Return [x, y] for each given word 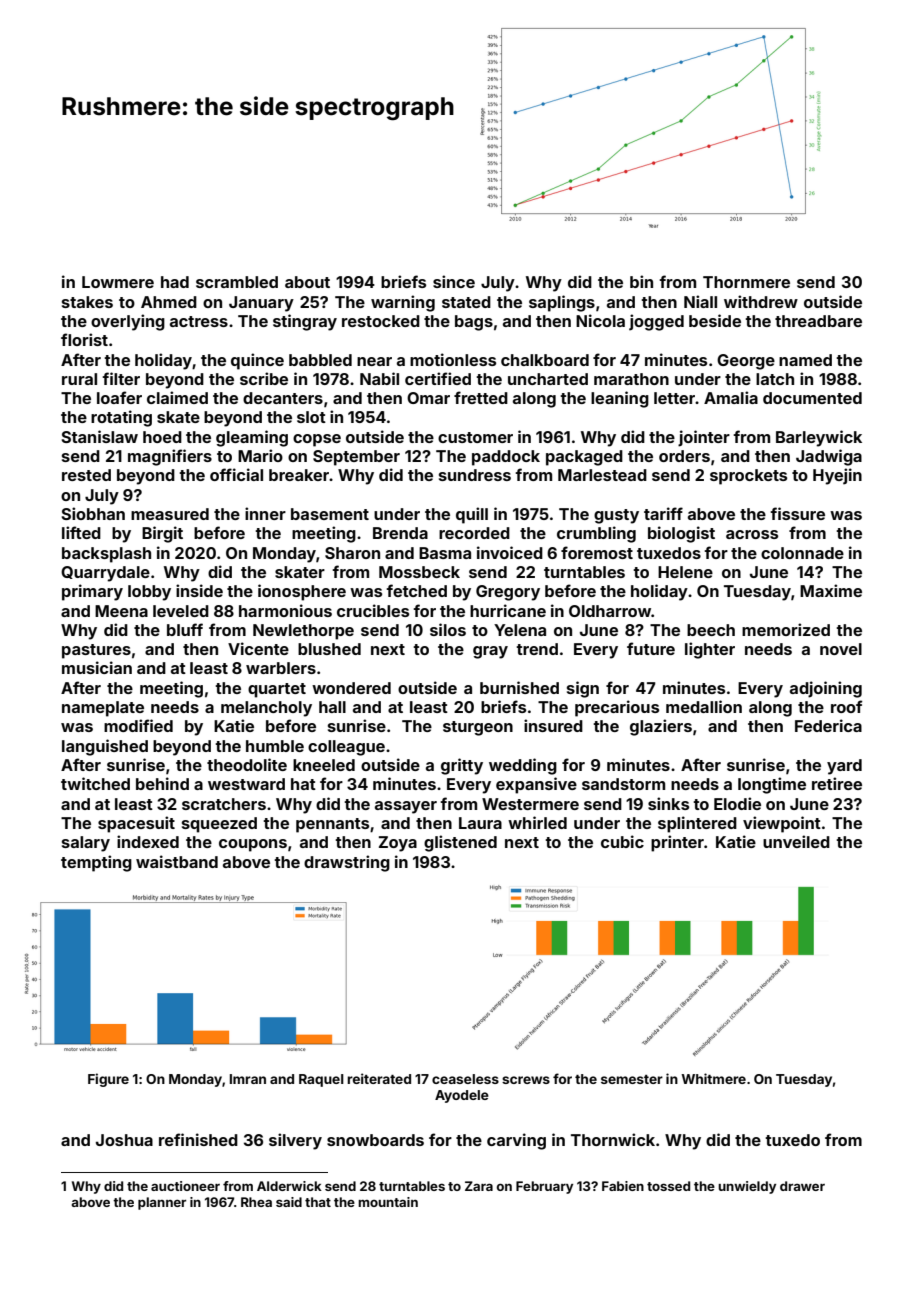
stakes [87, 302]
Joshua [124, 1140]
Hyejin [837, 476]
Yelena [520, 630]
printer [677, 843]
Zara [479, 1186]
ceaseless [465, 1079]
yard [844, 767]
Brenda [400, 533]
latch [775, 379]
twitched [95, 783]
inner [265, 513]
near [374, 361]
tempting [96, 863]
